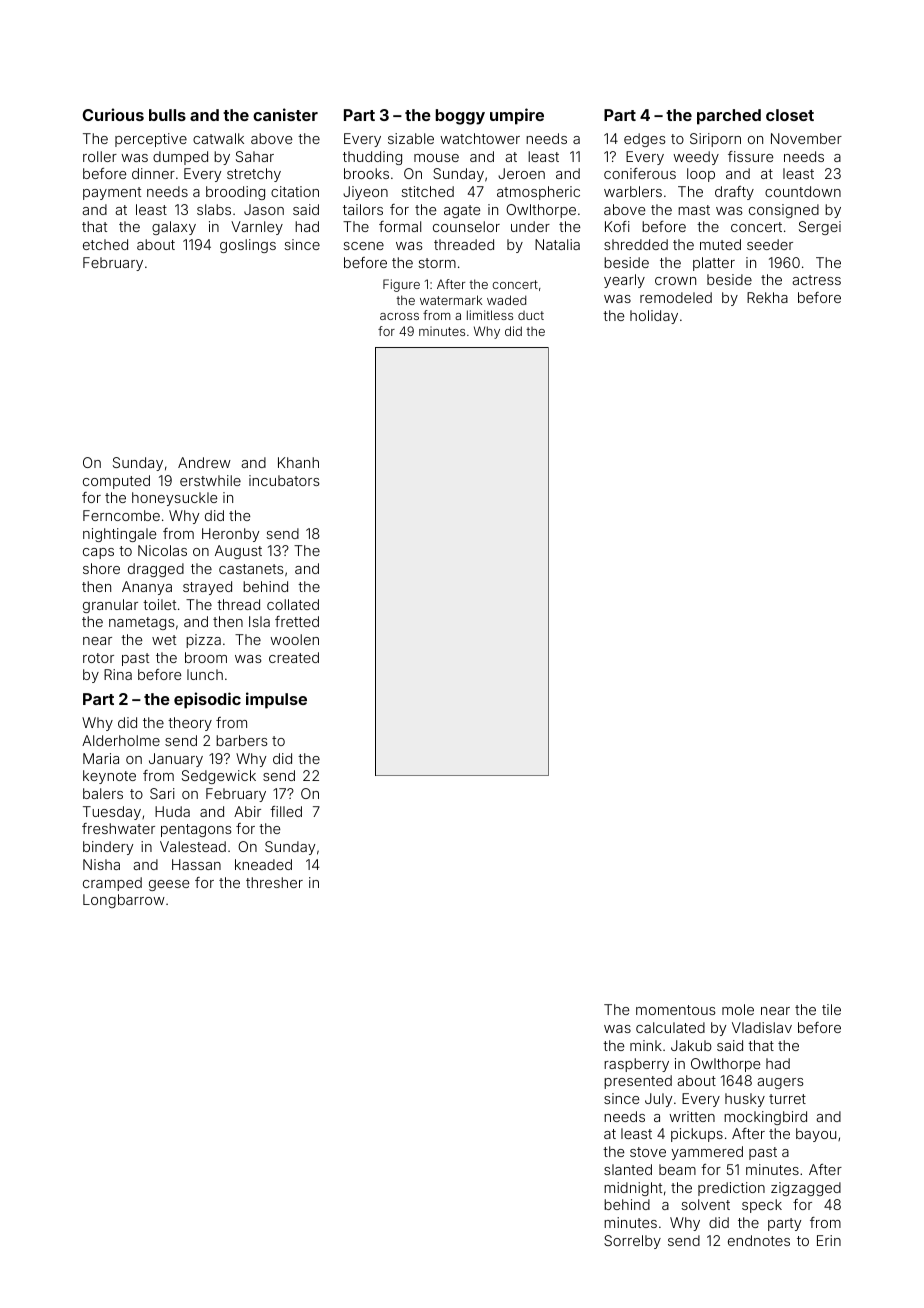 The width and height of the screenshot is (924, 1308). I want to click on momentous, so click(676, 1010).
